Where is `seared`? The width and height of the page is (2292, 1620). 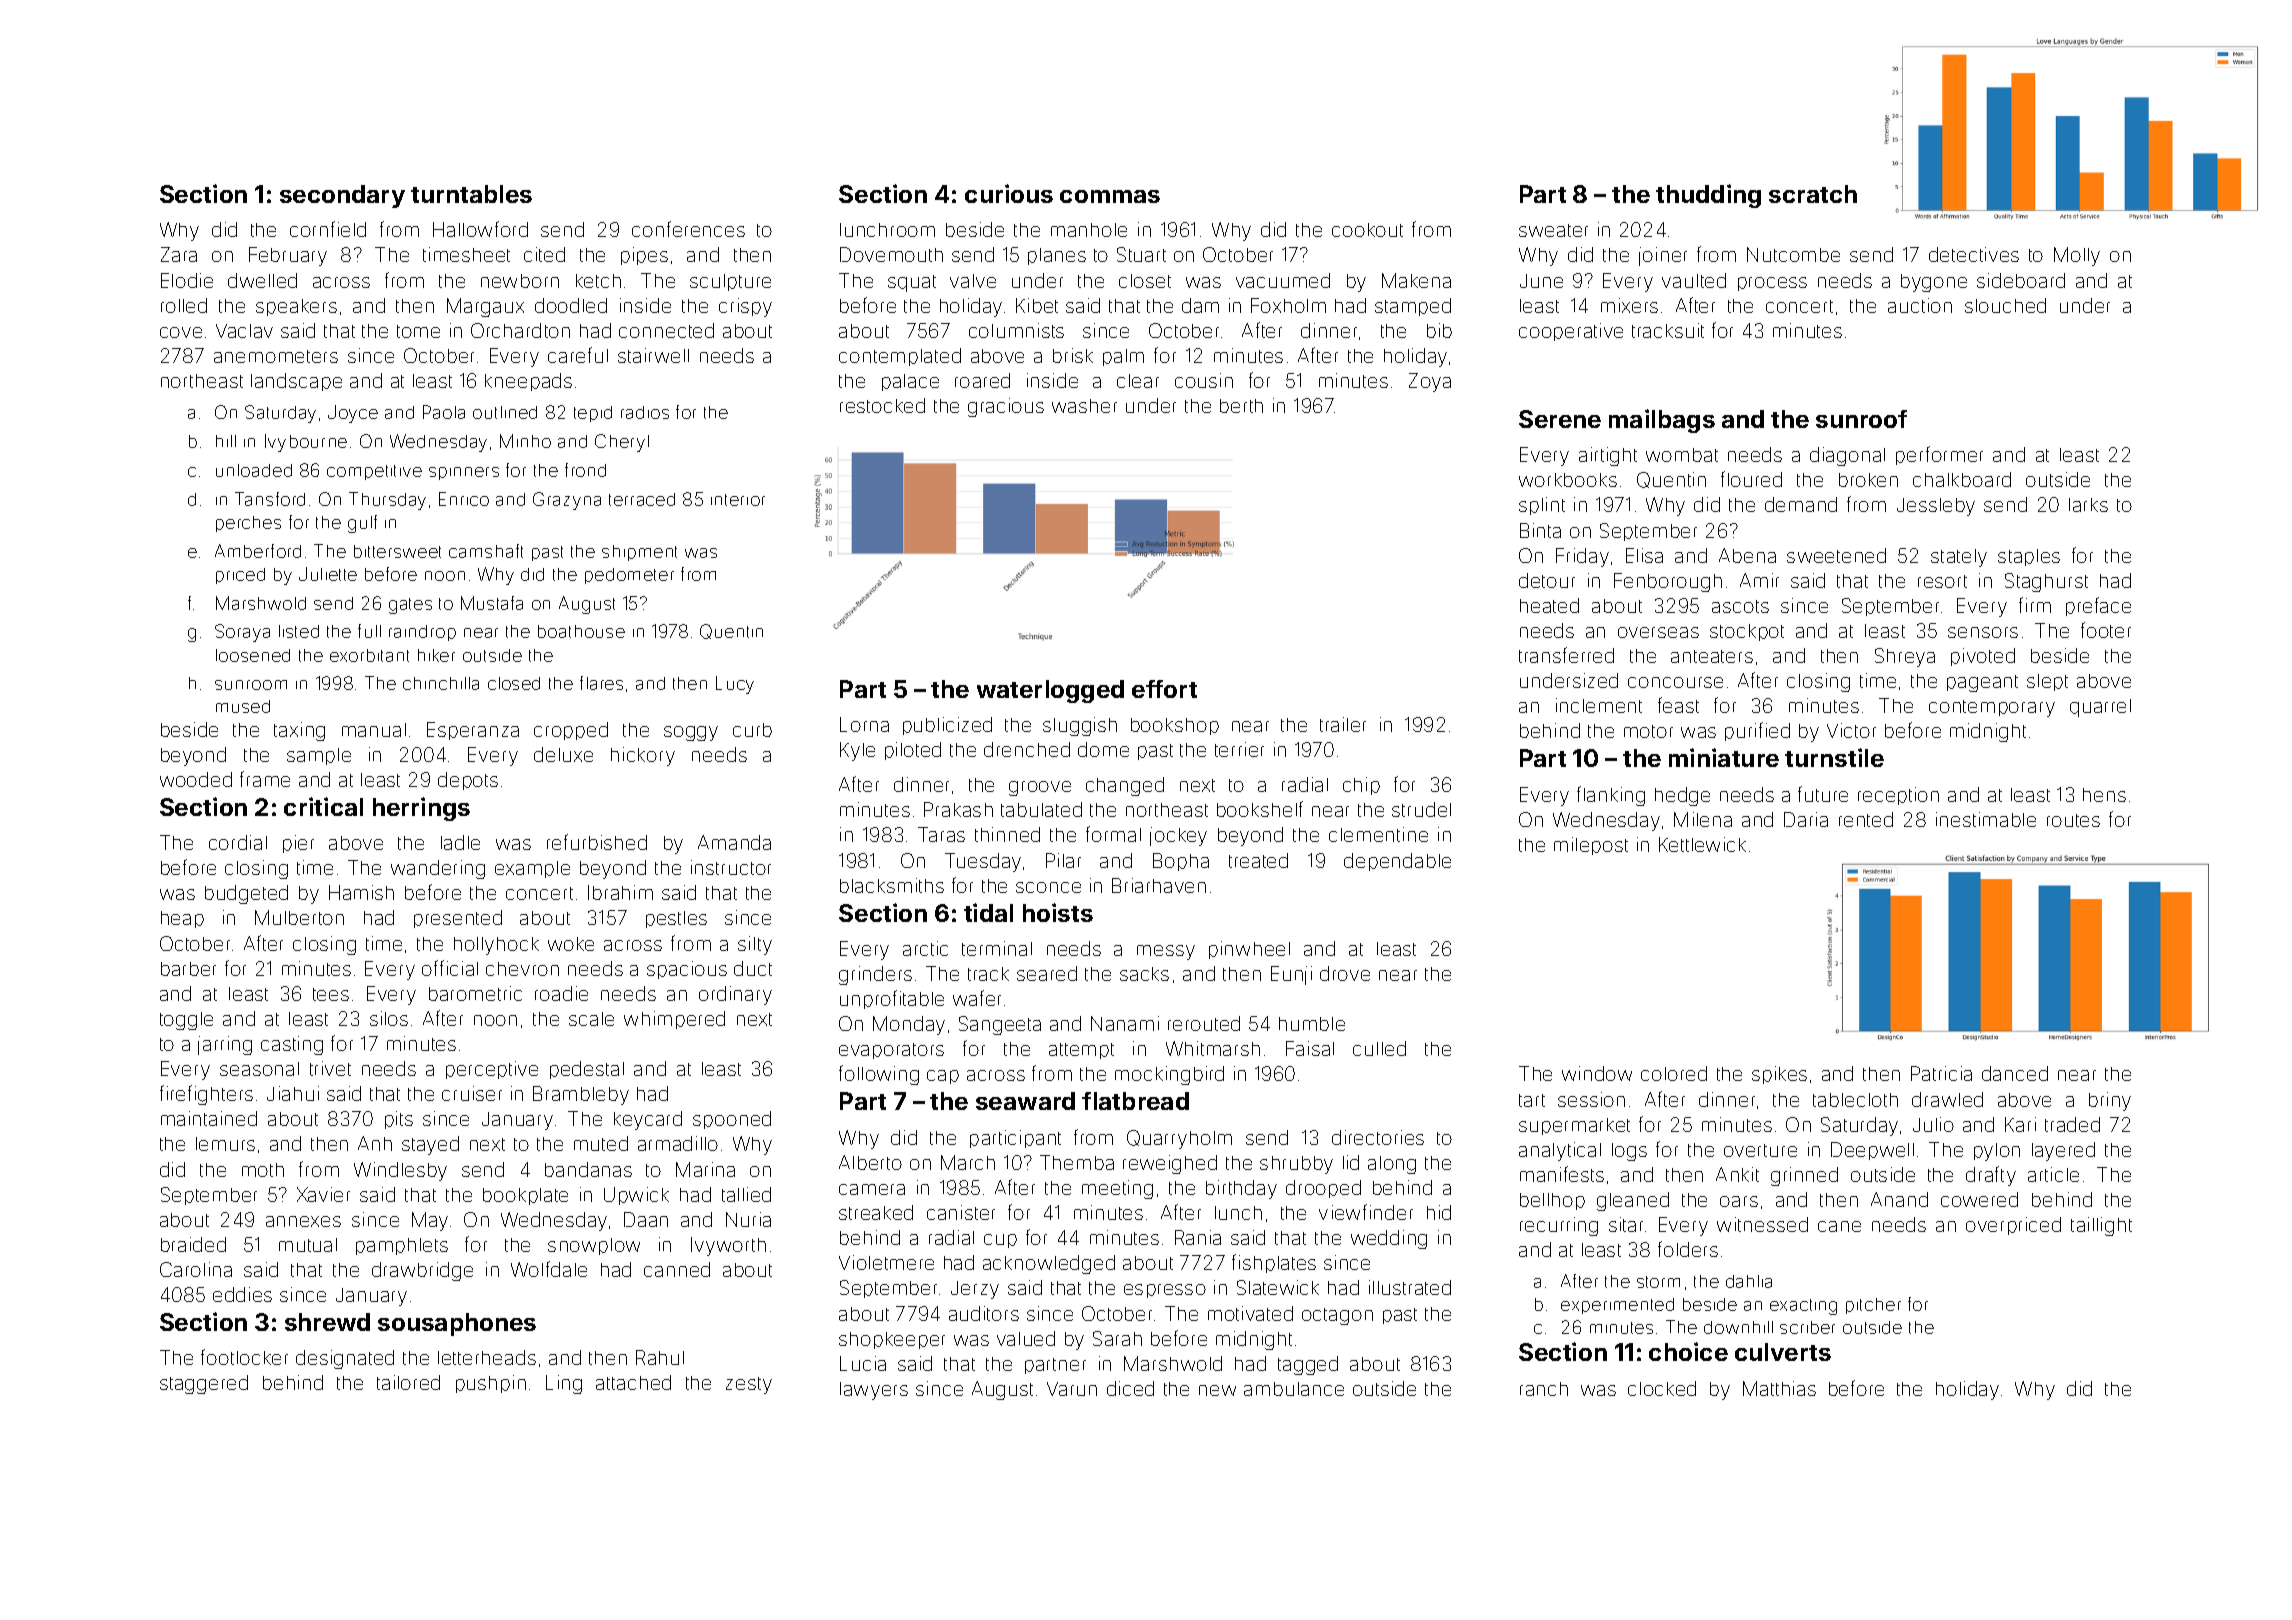
seared is located at coordinates (1047, 973).
